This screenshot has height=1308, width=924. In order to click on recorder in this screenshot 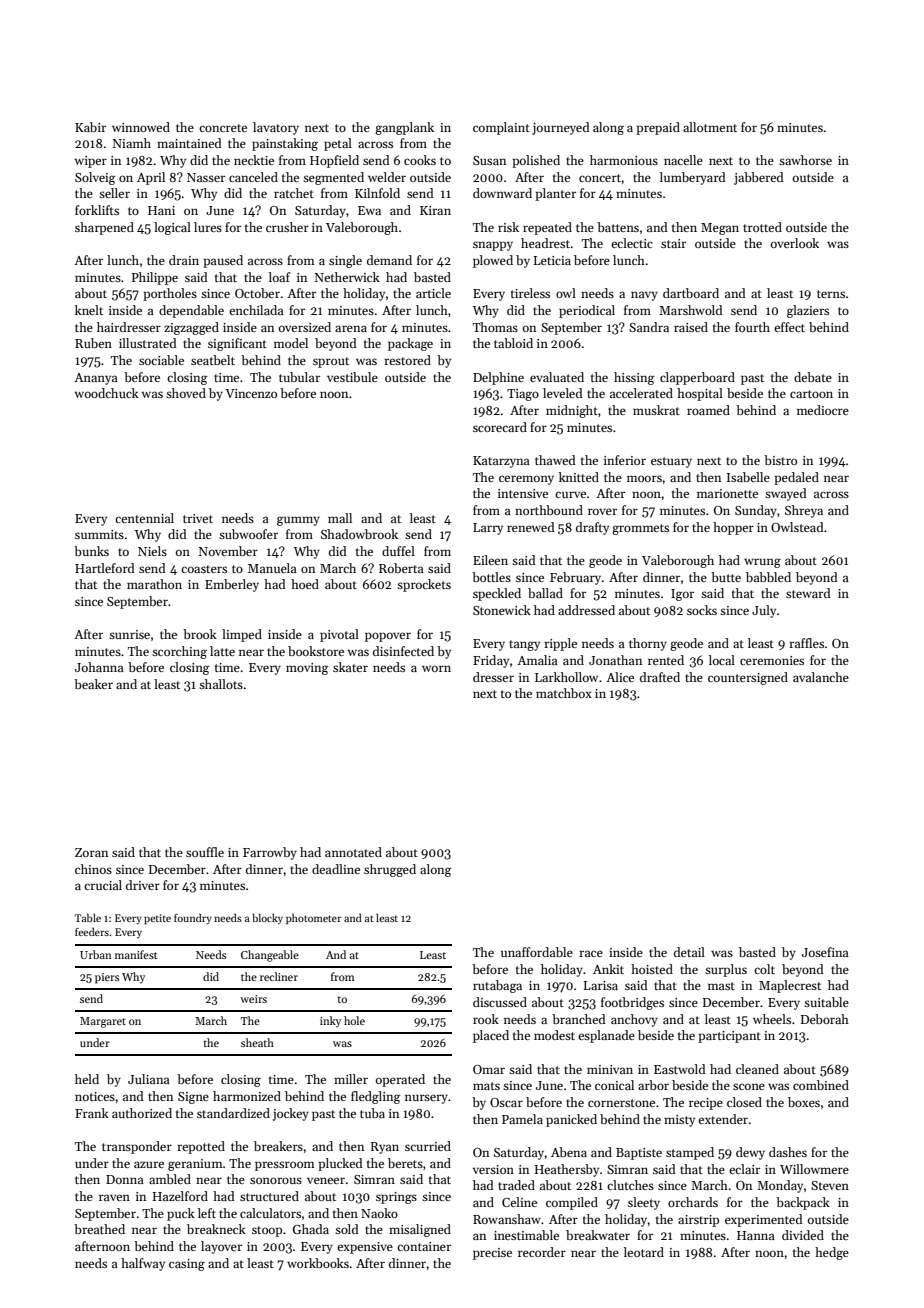, I will do `click(542, 1252)`.
